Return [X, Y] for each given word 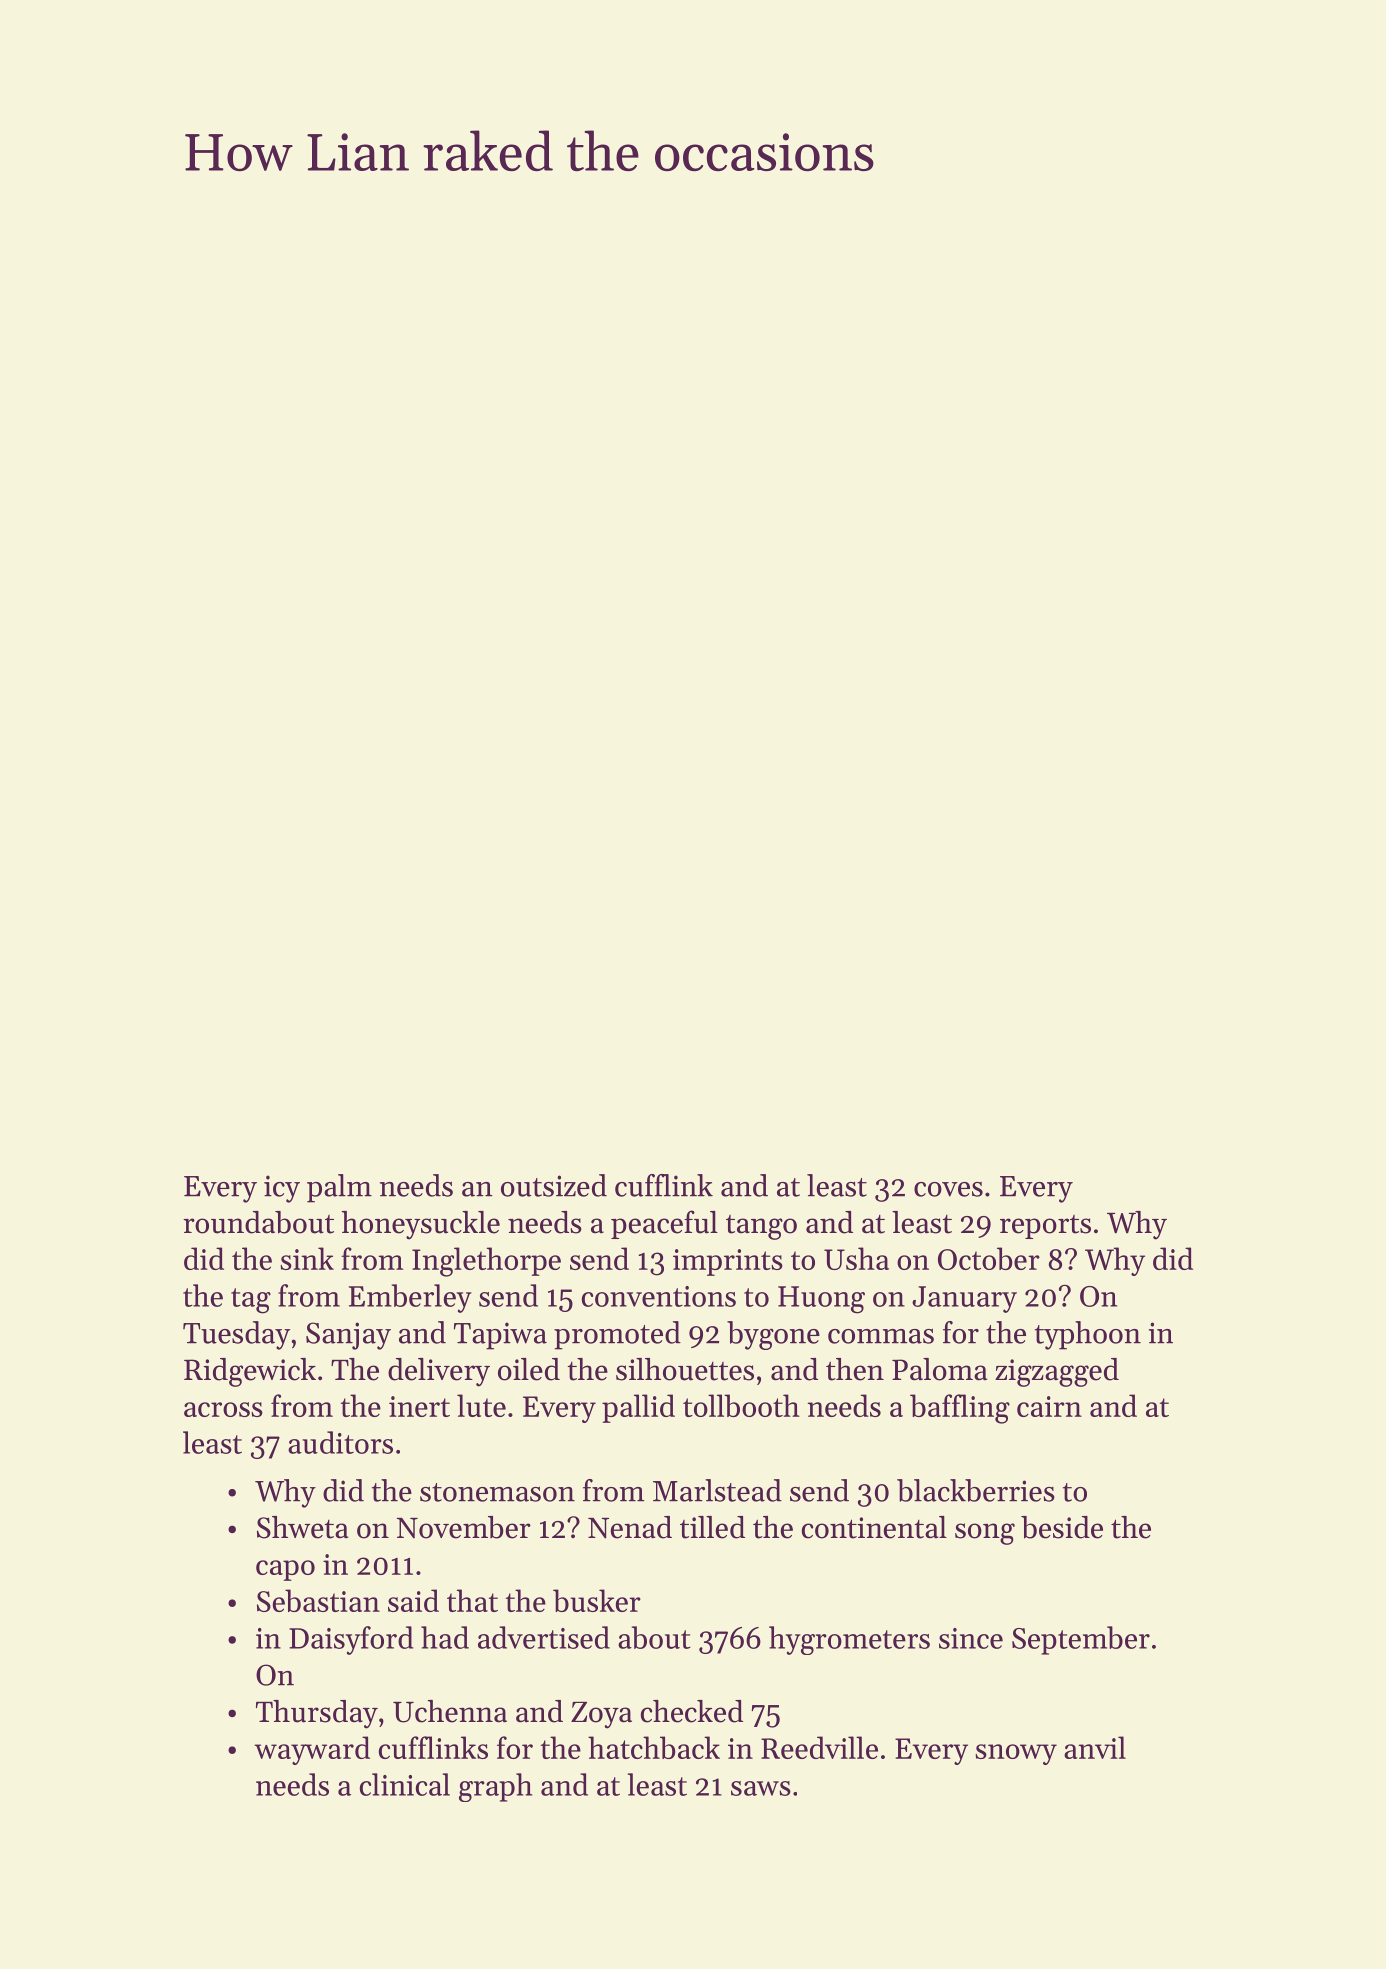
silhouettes [685, 1369]
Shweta [302, 1527]
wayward [312, 1750]
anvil [1095, 1747]
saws [761, 1788]
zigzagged [1057, 1372]
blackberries [976, 1490]
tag [251, 1301]
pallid [638, 1408]
